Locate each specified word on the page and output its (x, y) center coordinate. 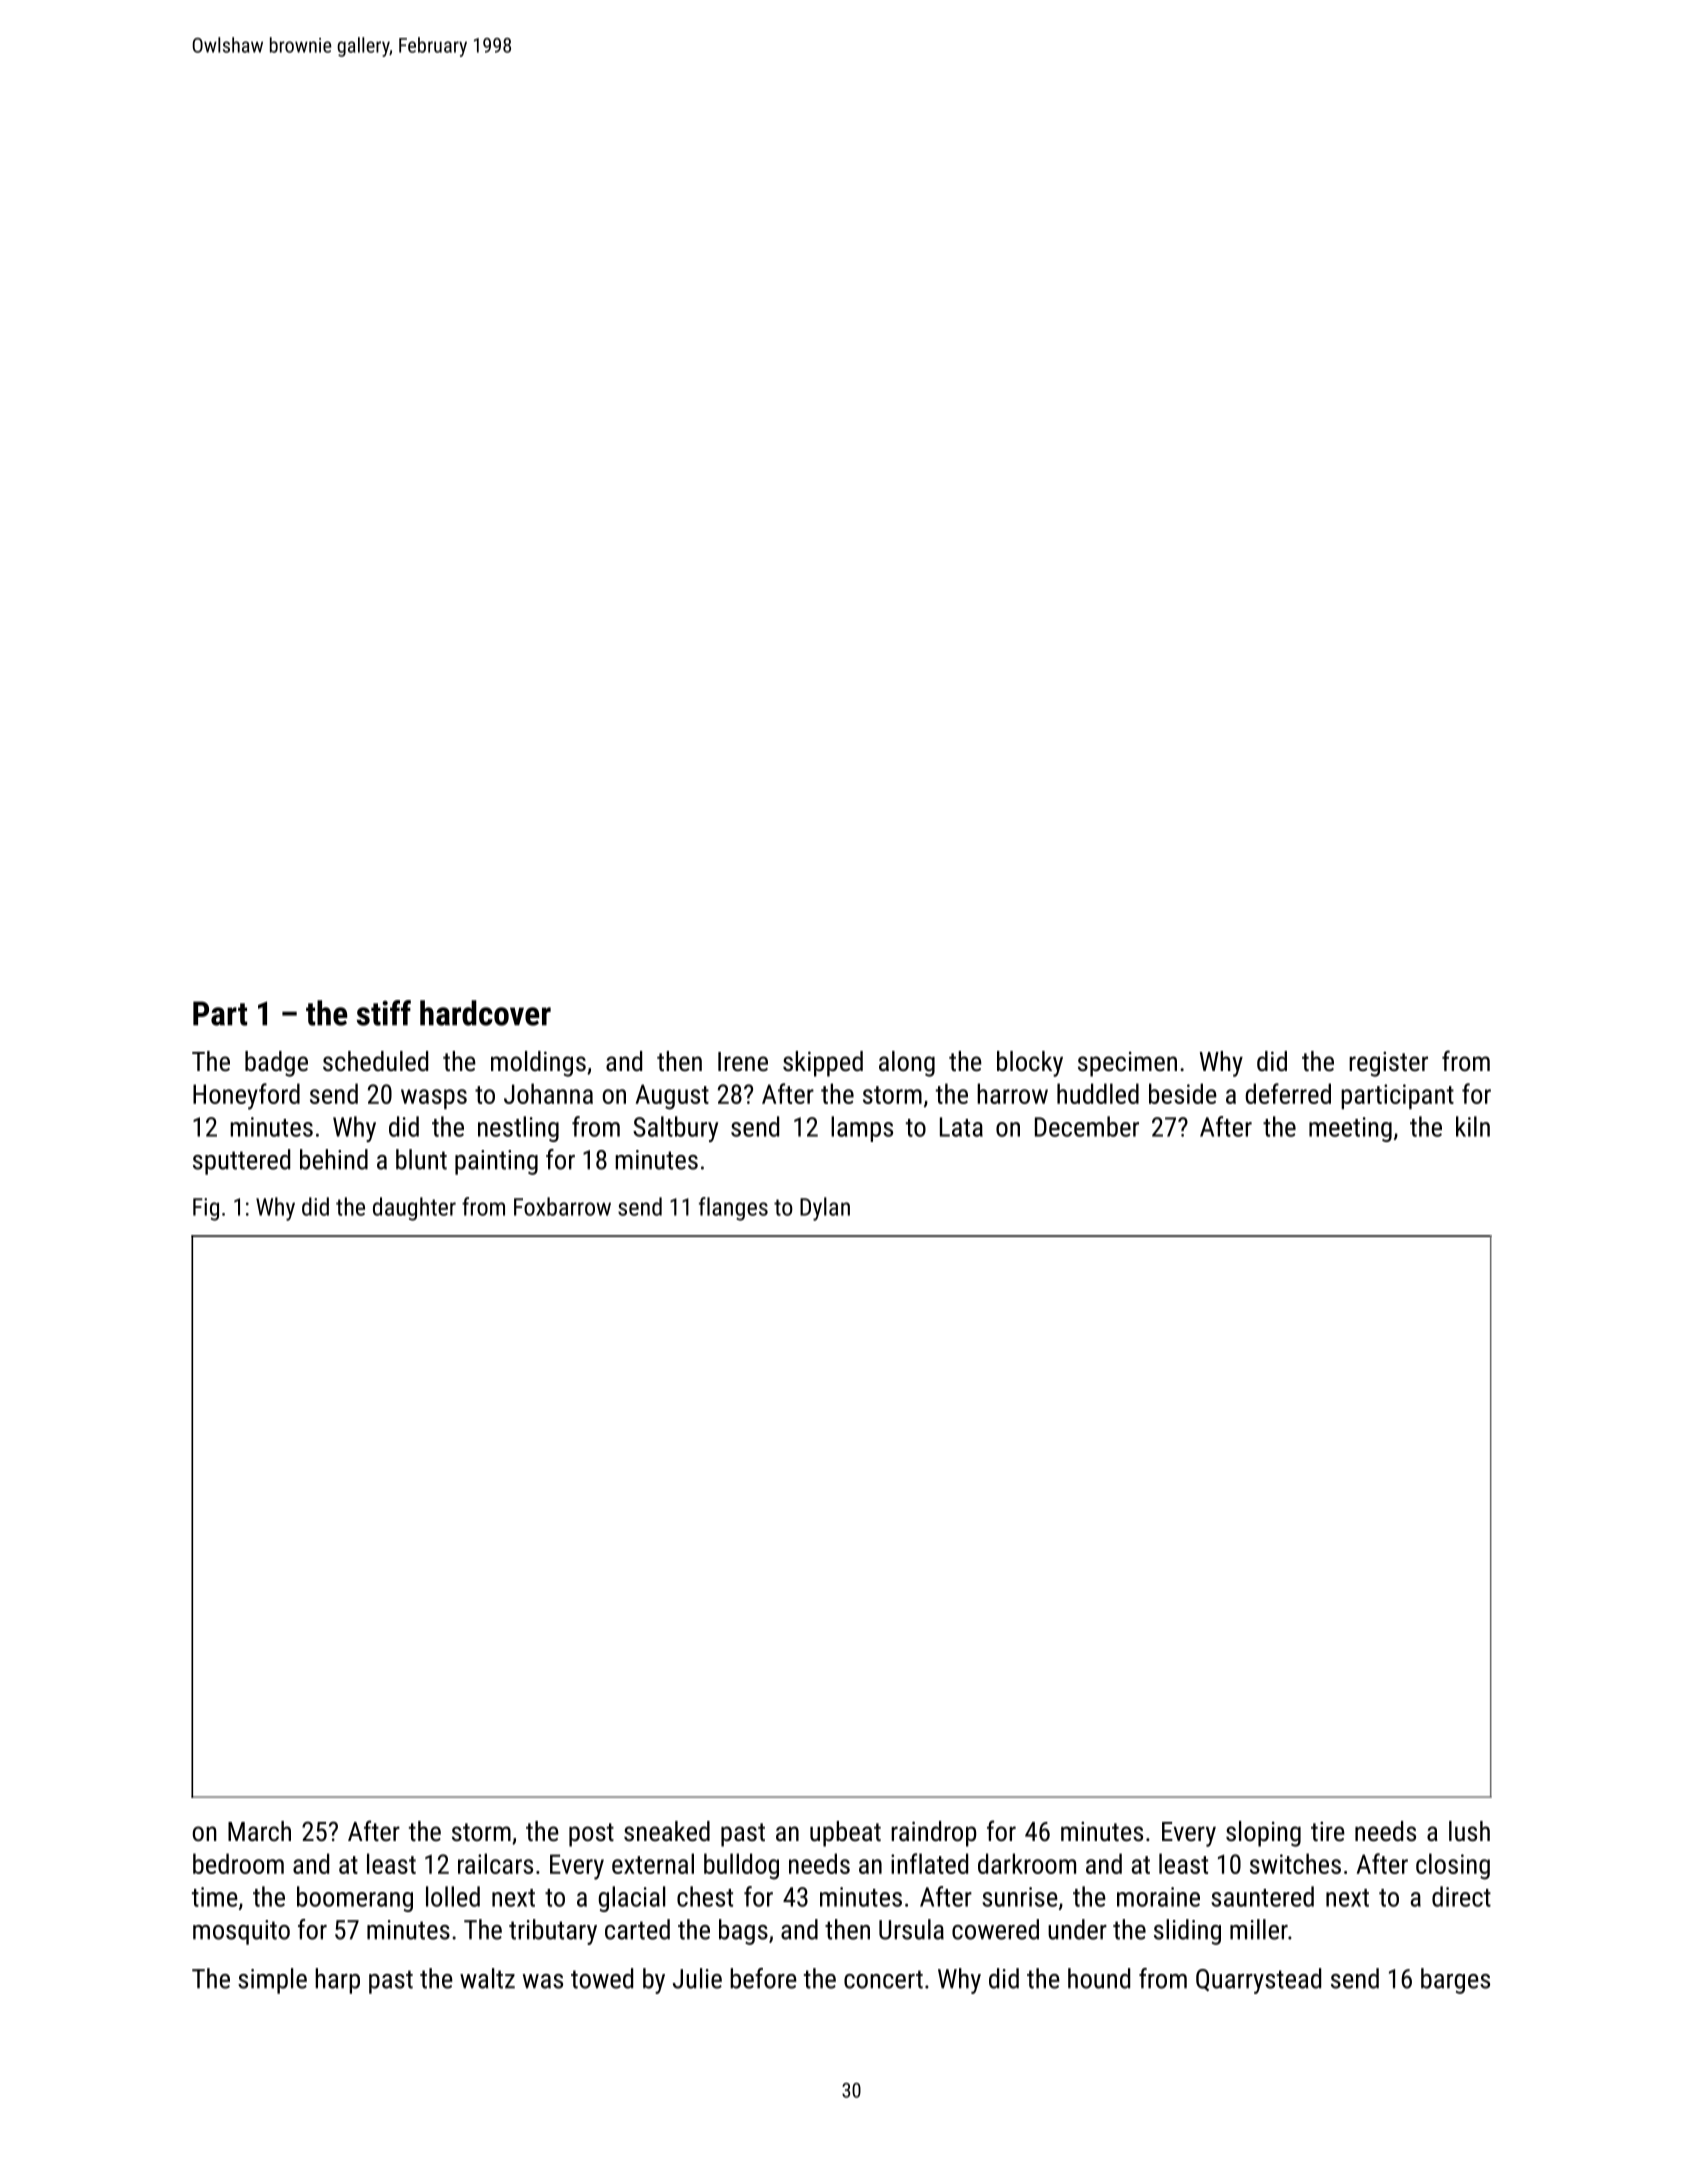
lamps (862, 1129)
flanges (733, 1209)
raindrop (933, 1834)
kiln (1473, 1126)
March (259, 1831)
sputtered (241, 1162)
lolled (453, 1896)
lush (1469, 1831)
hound (1099, 1978)
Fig (206, 1209)
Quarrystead (1258, 1981)
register (1388, 1064)
